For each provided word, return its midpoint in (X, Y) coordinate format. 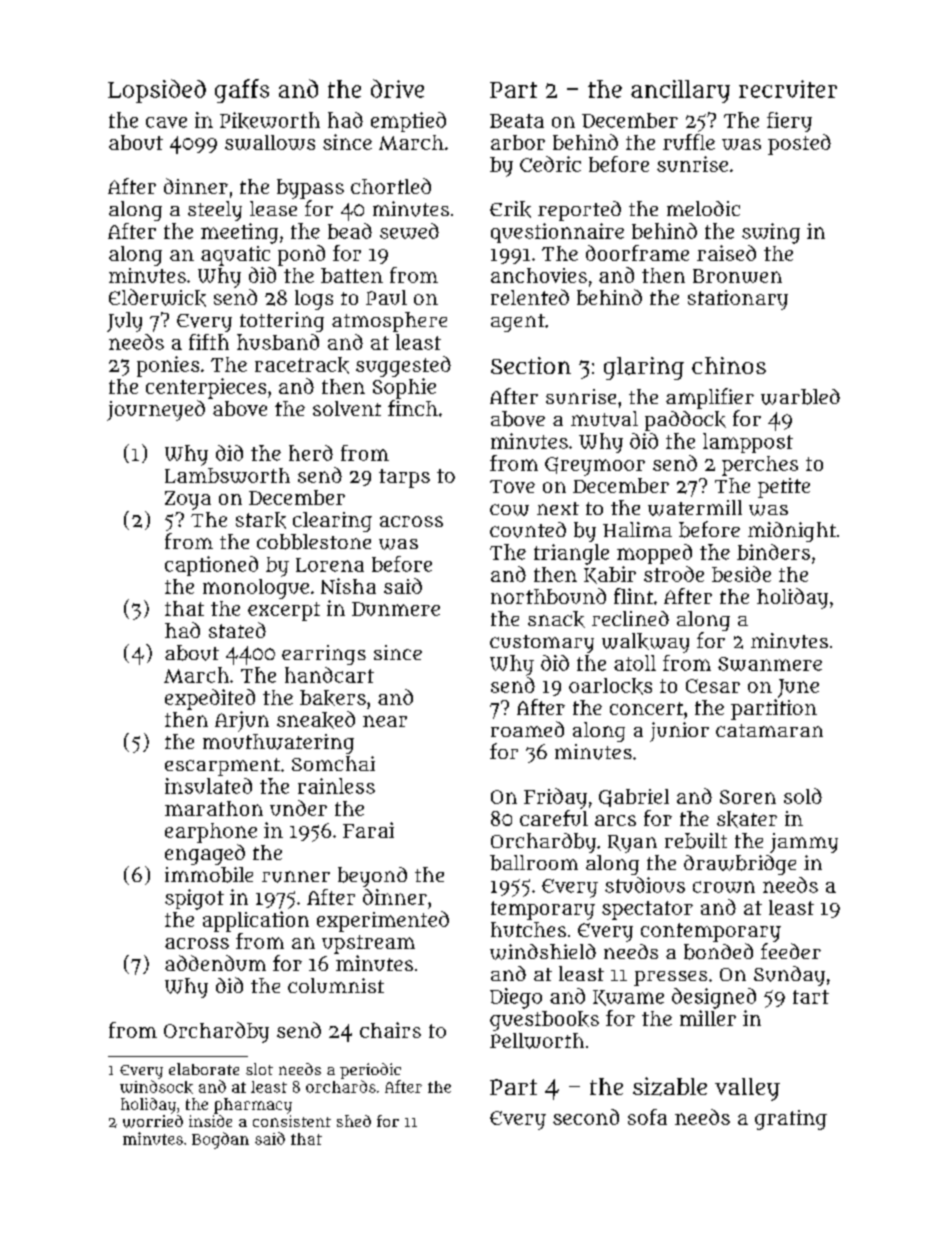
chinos (729, 365)
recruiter (788, 89)
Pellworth (537, 1041)
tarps (404, 478)
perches (760, 466)
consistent (292, 1121)
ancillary (680, 91)
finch (413, 408)
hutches (528, 929)
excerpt (284, 611)
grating (791, 1120)
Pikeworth (270, 120)
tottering (282, 322)
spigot (194, 899)
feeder (791, 951)
